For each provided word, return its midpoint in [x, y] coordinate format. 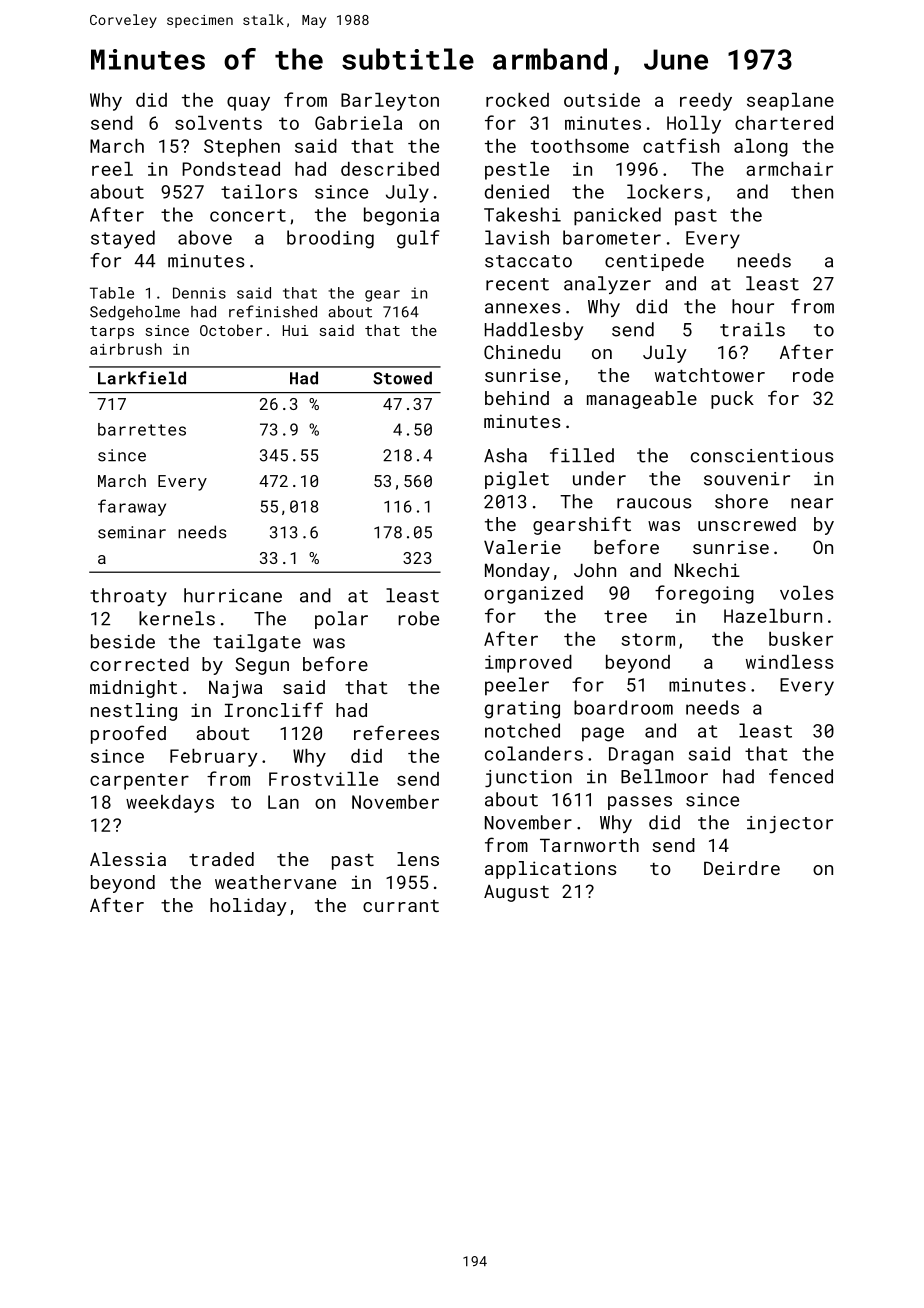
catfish [681, 145]
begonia [401, 216]
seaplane [790, 102]
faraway [132, 507]
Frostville [323, 779]
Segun [262, 666]
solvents [218, 123]
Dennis [199, 293]
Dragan [641, 756]
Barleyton [390, 102]
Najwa [235, 689]
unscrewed [747, 524]
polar [341, 620]
